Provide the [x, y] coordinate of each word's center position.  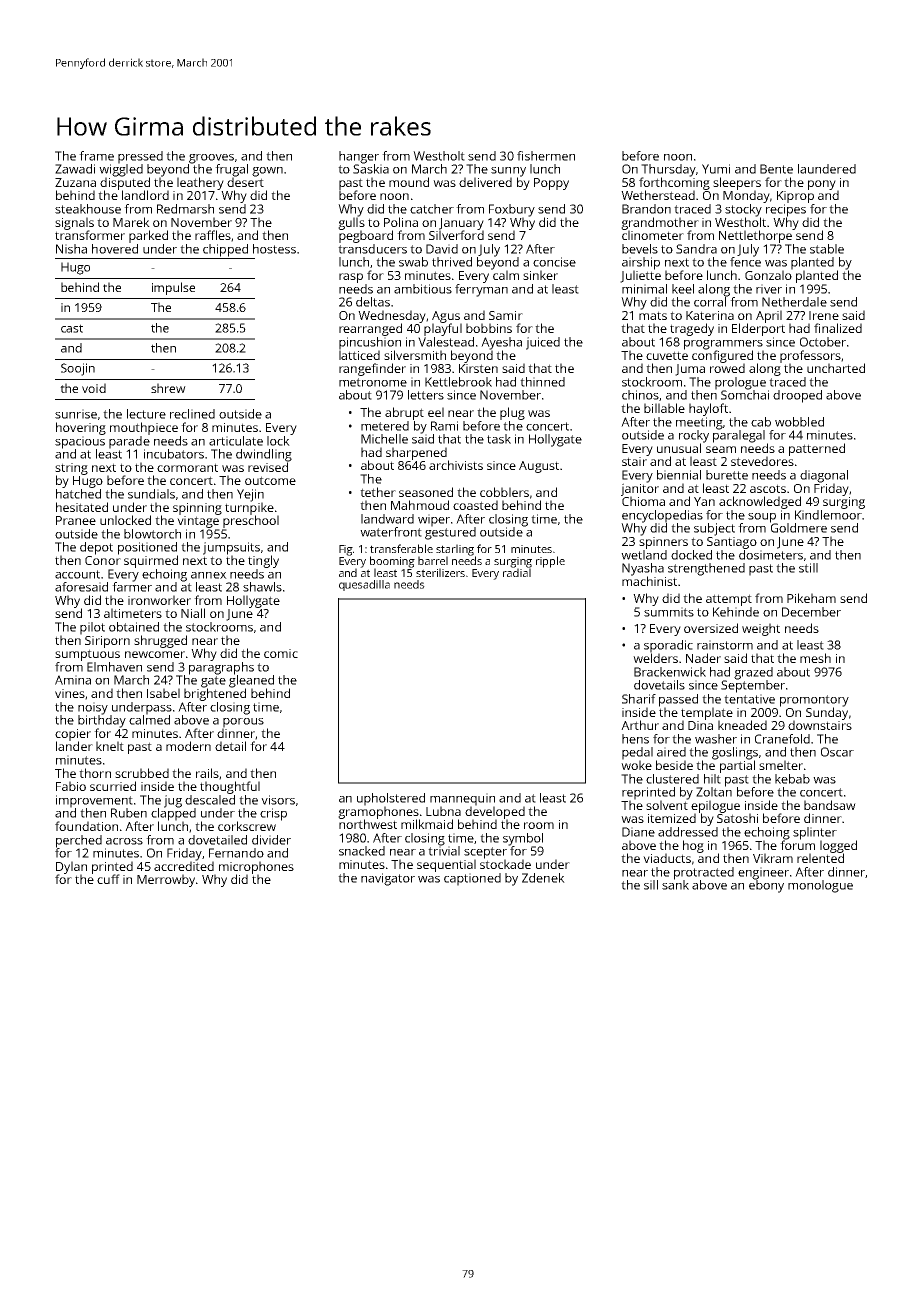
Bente [776, 169]
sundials [151, 494]
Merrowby [166, 880]
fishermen [546, 156]
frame [96, 156]
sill [651, 885]
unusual [679, 448]
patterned [817, 449]
